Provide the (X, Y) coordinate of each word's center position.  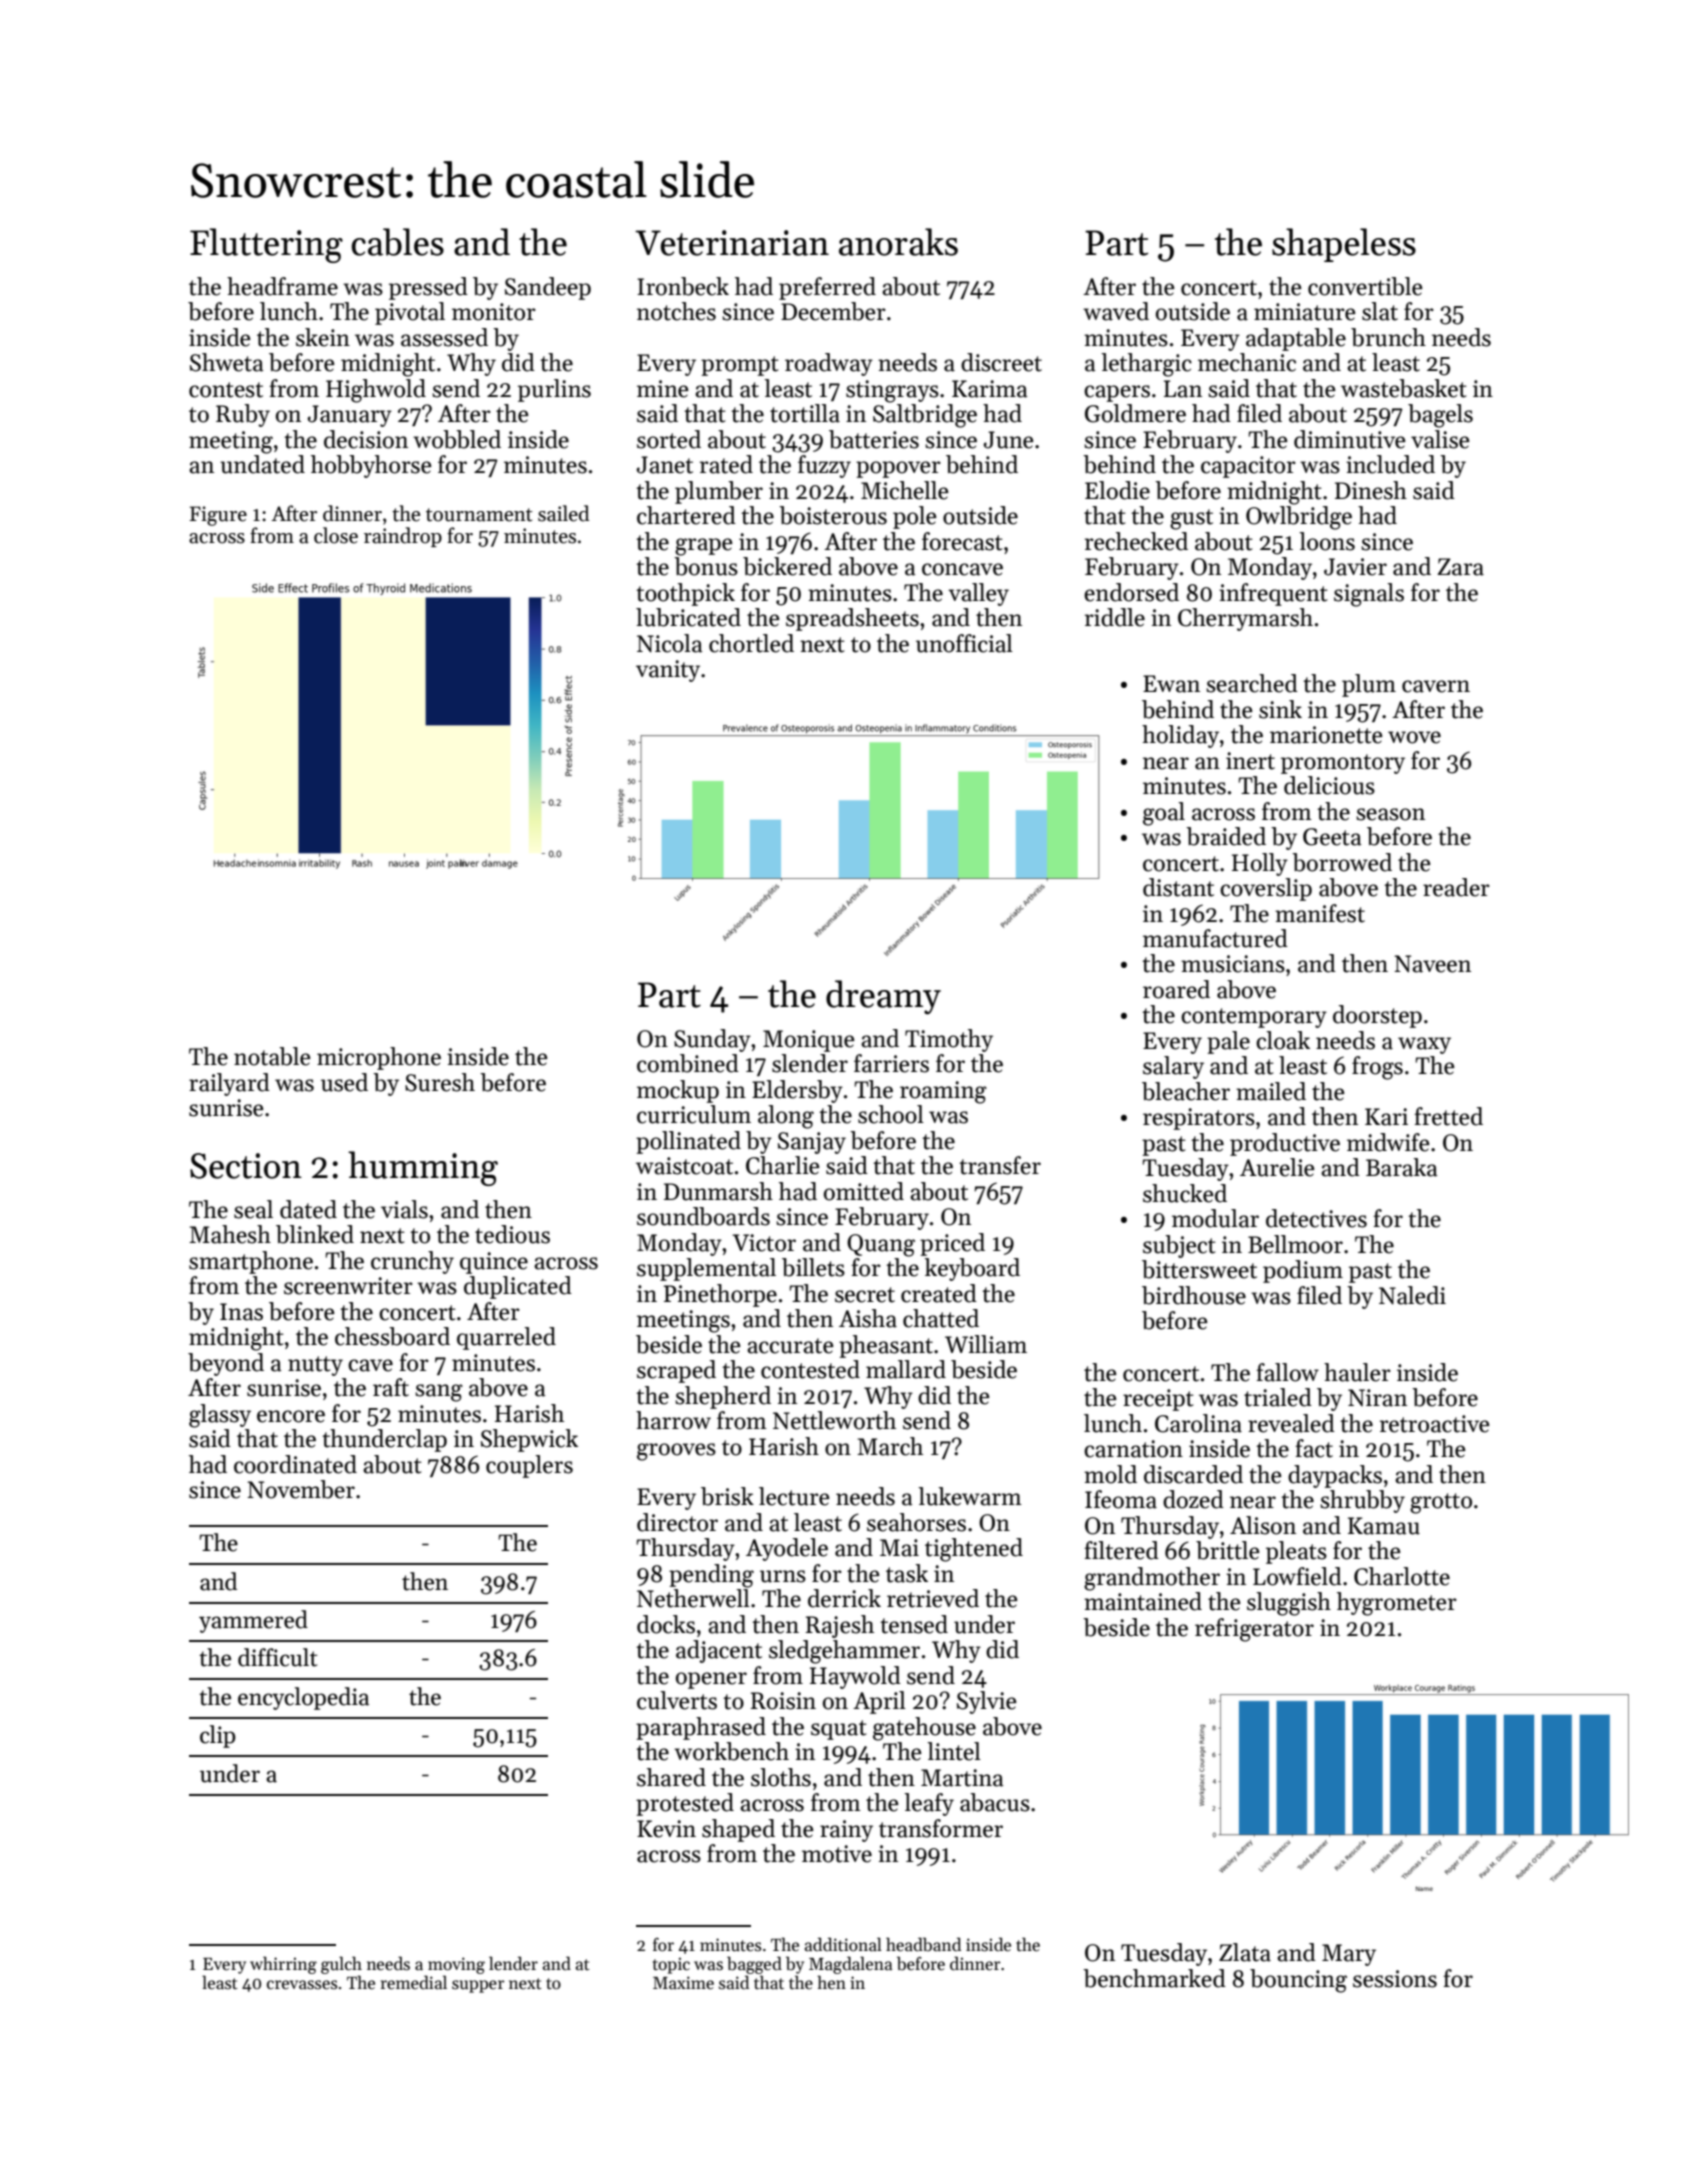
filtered (1121, 1550)
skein (323, 337)
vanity (668, 671)
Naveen (1432, 964)
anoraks (898, 242)
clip (218, 1736)
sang (439, 1393)
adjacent (719, 1651)
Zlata (1245, 1952)
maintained (1143, 1601)
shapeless (1344, 245)
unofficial (964, 643)
